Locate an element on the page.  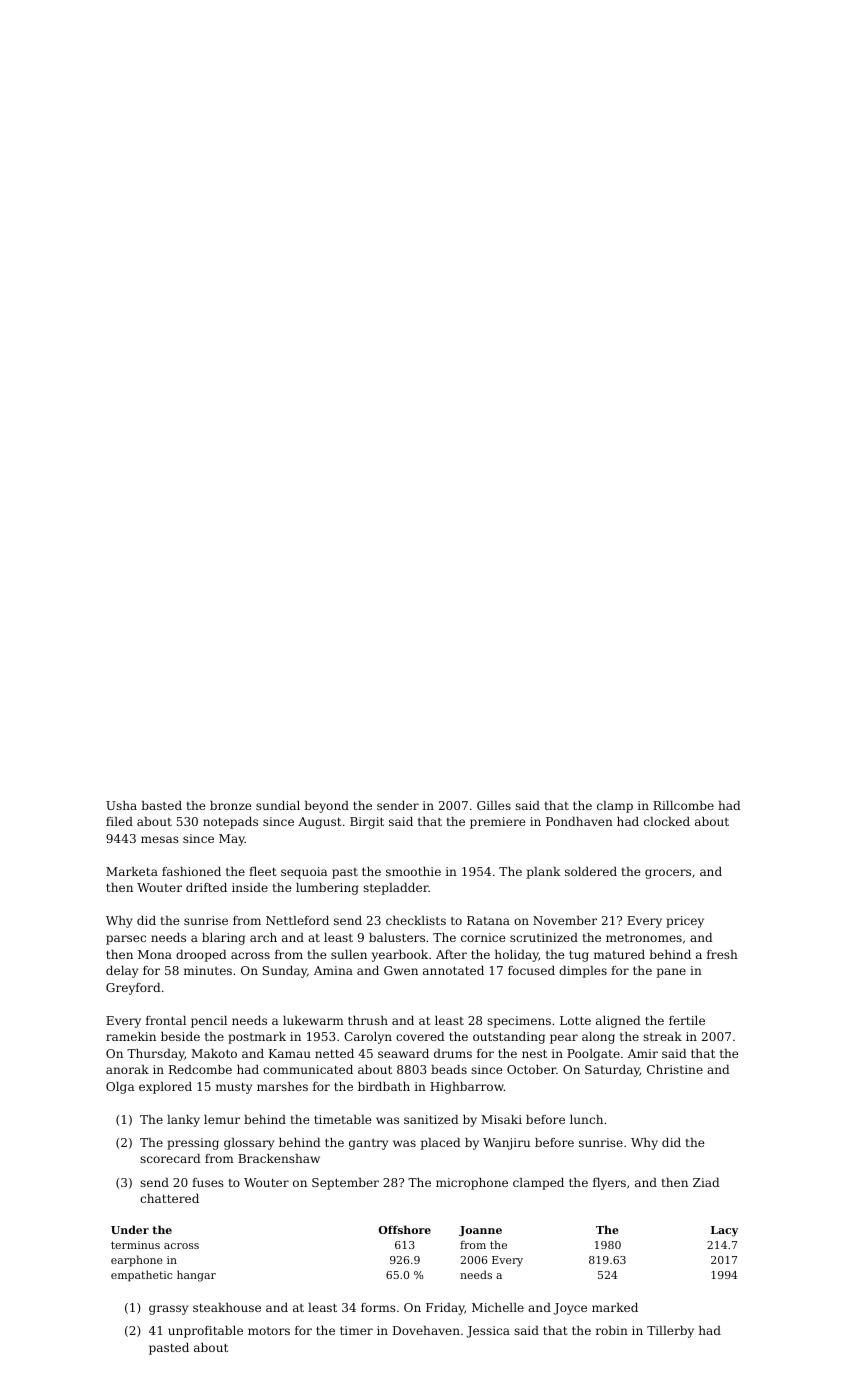
empathetic is located at coordinates (141, 1276).
